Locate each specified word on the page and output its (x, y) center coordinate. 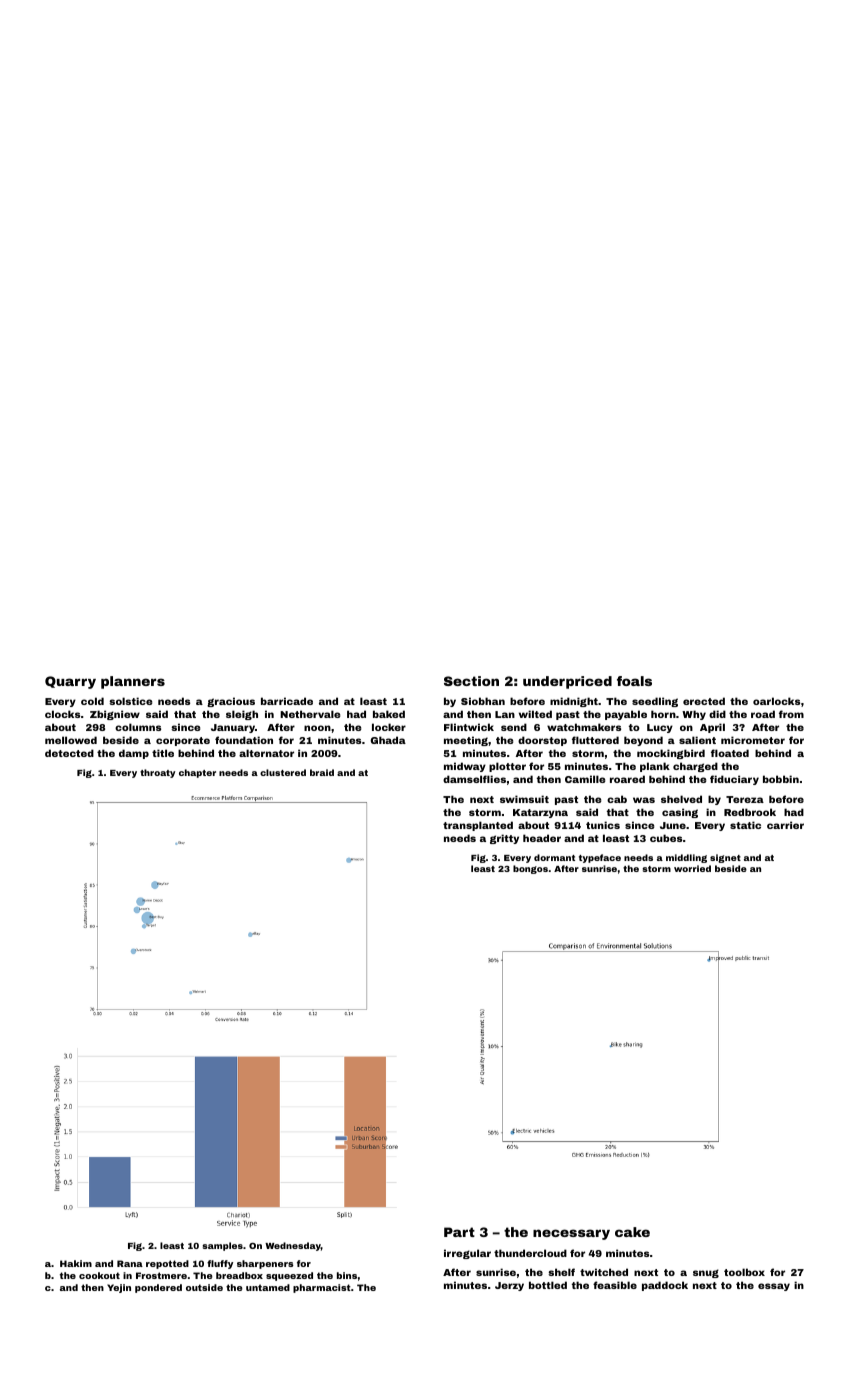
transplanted (478, 826)
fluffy (220, 1264)
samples (222, 1246)
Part (459, 1232)
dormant (554, 857)
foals (634, 681)
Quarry (70, 682)
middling (686, 858)
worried (692, 868)
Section (471, 681)
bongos (530, 869)
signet (725, 858)
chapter (197, 773)
